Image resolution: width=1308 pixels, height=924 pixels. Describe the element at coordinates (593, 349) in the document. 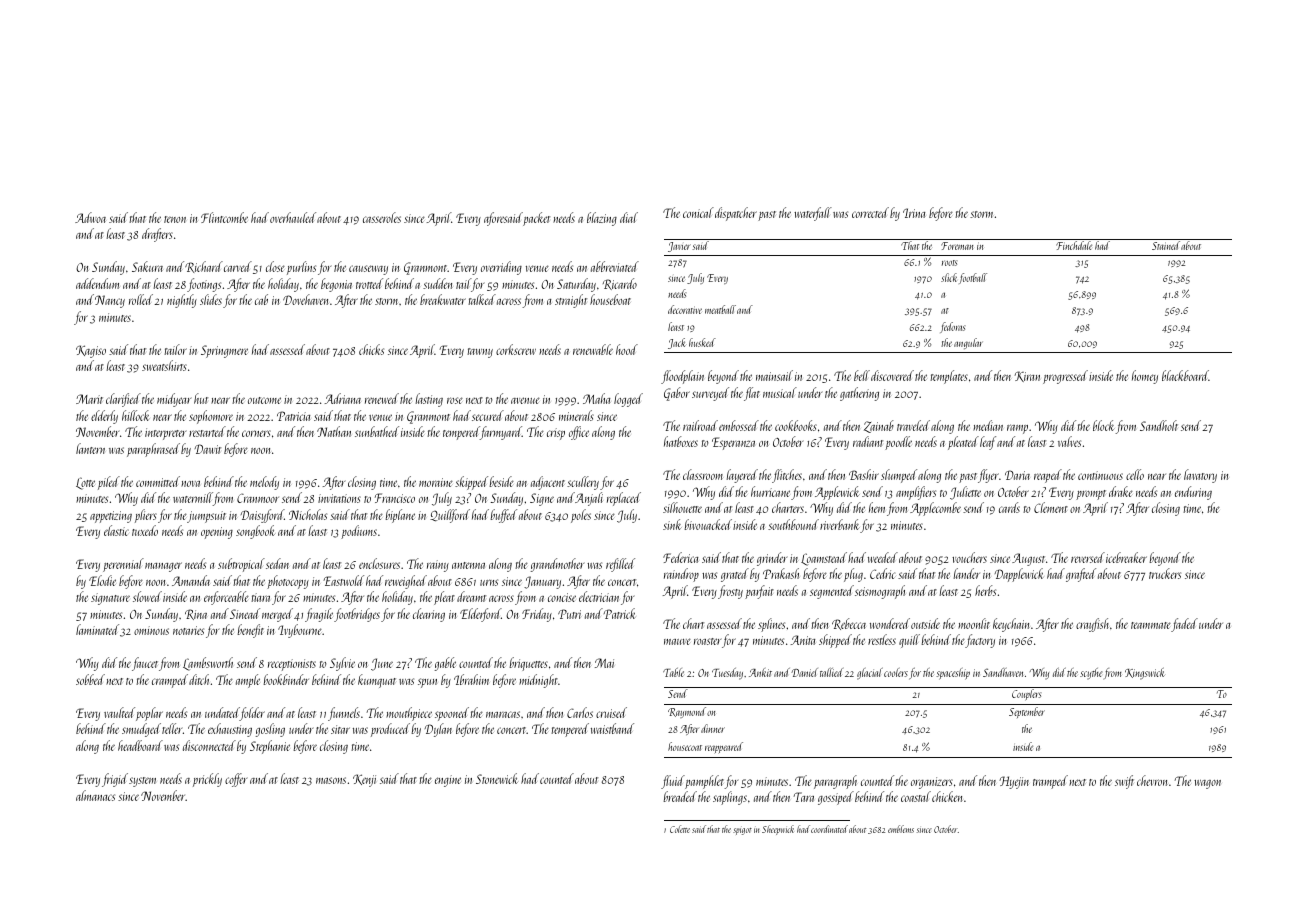

I see `renewable` at that location.
